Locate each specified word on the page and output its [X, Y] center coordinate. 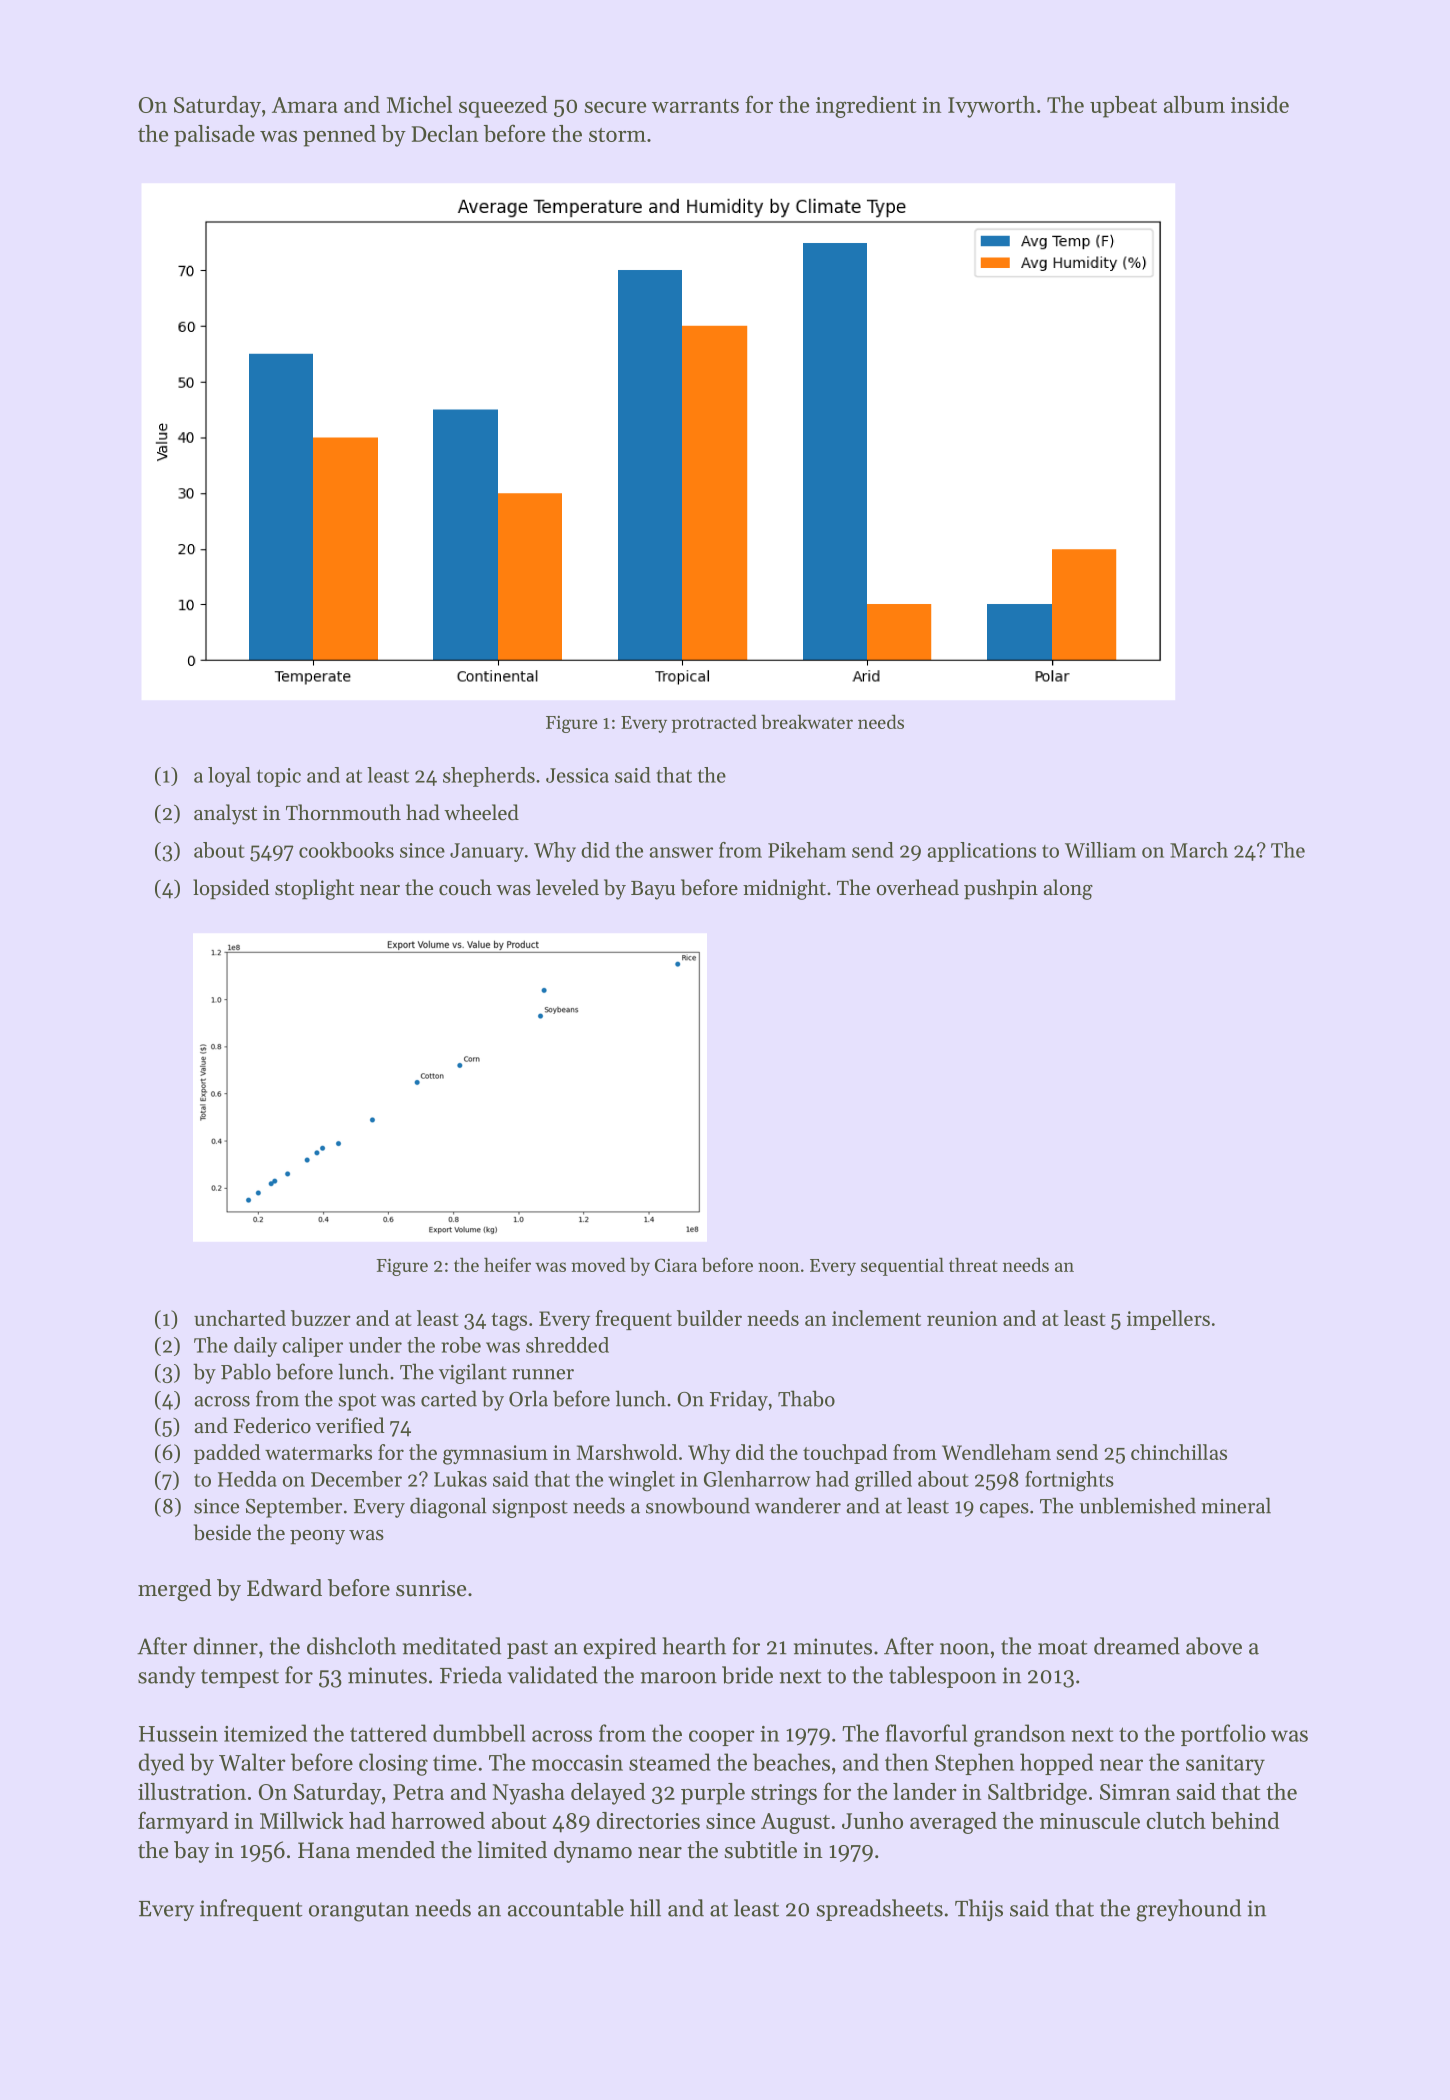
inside [1260, 104]
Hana [324, 1850]
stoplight [314, 889]
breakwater [807, 721]
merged [175, 1590]
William [1100, 850]
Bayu [653, 890]
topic [279, 777]
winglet [641, 1481]
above [1214, 1646]
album [1194, 104]
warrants [695, 106]
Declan [445, 133]
